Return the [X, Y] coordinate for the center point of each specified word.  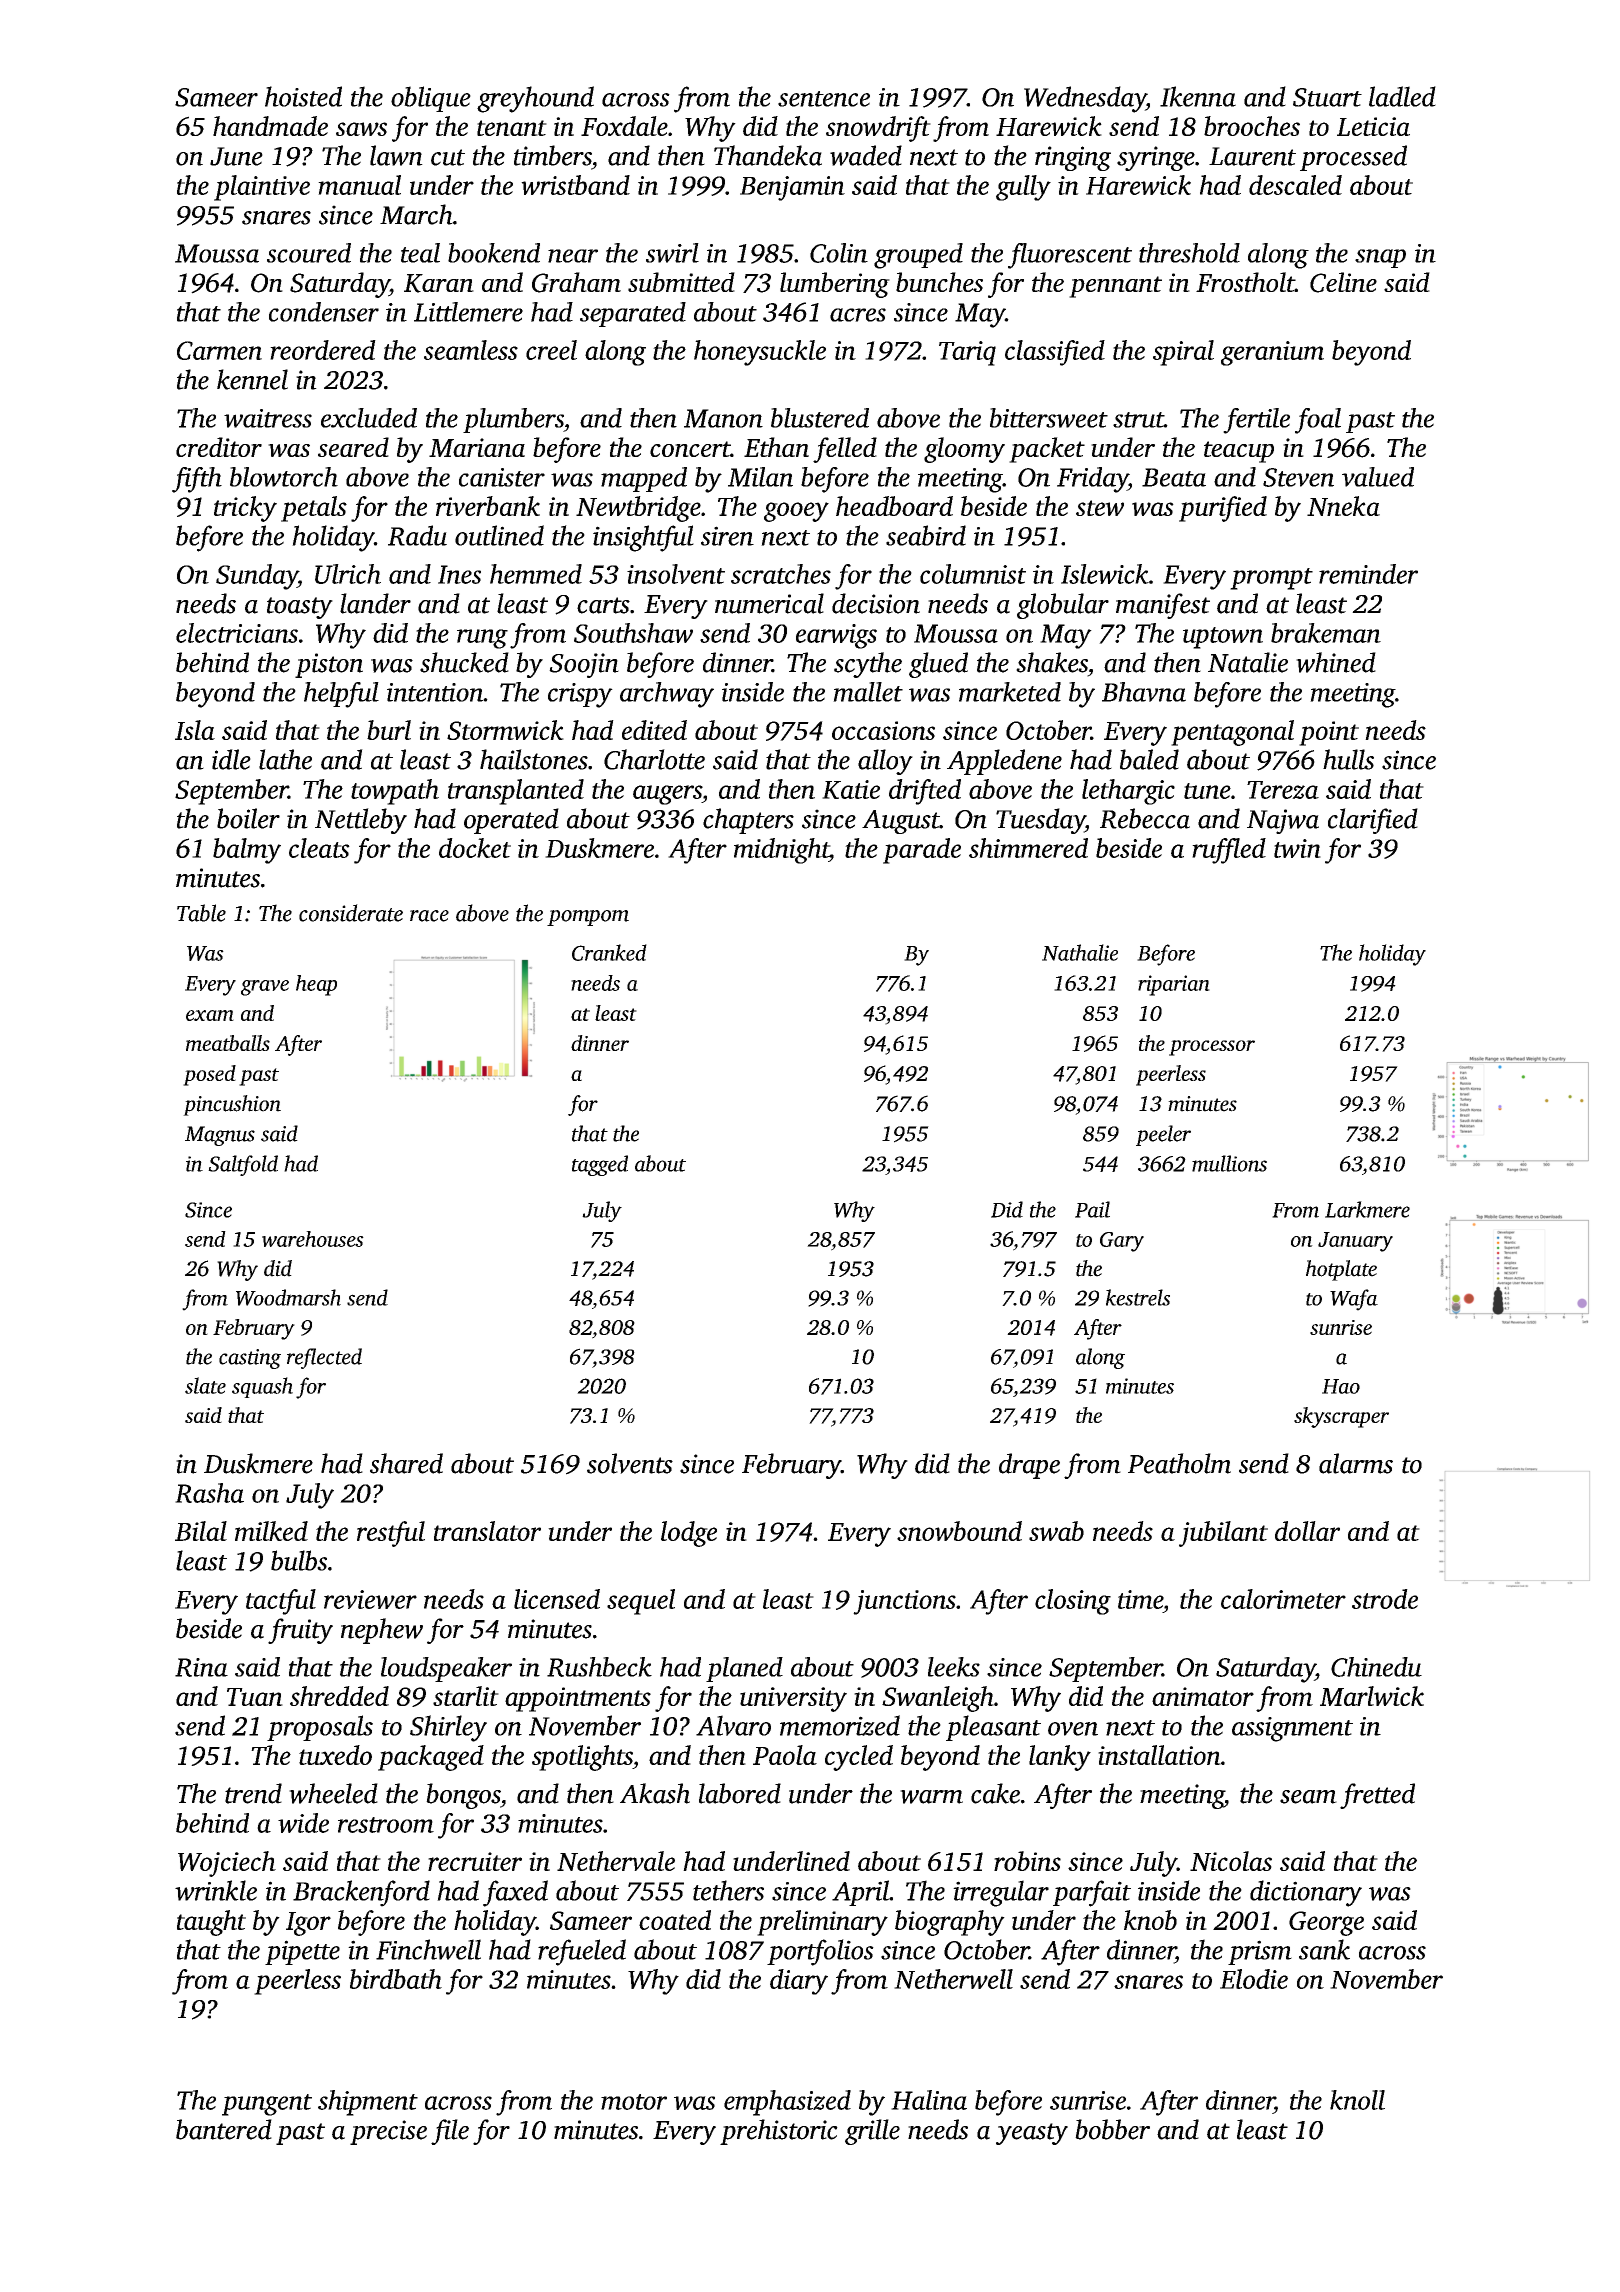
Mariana [477, 447]
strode [1385, 1599]
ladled [1402, 96]
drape [1029, 1466]
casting [250, 1359]
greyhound [535, 99]
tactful [281, 1602]
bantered [224, 2129]
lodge [689, 1534]
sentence [824, 99]
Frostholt [1245, 282]
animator [1203, 1696]
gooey [796, 512]
